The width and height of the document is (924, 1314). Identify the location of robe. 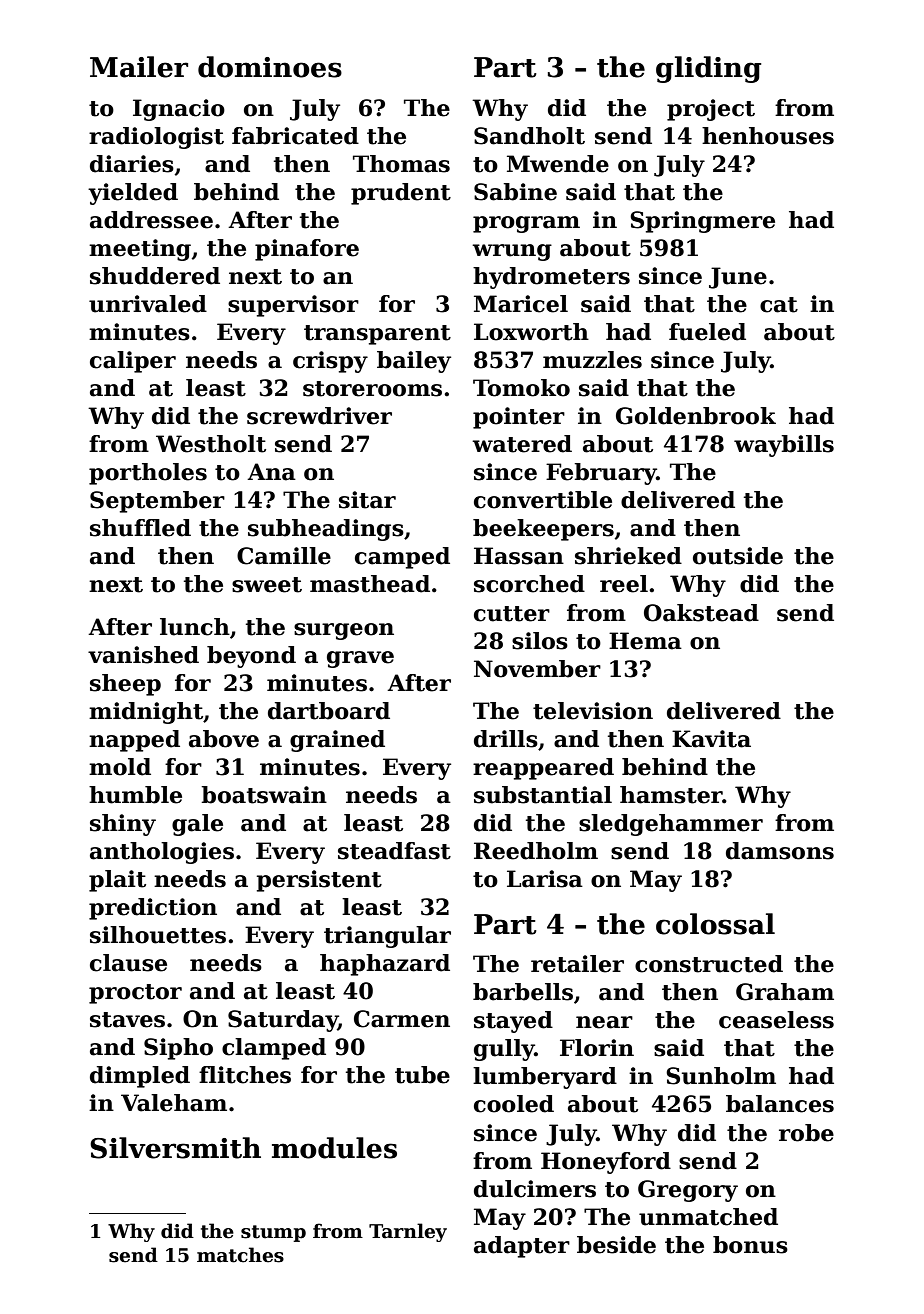
(806, 1133).
